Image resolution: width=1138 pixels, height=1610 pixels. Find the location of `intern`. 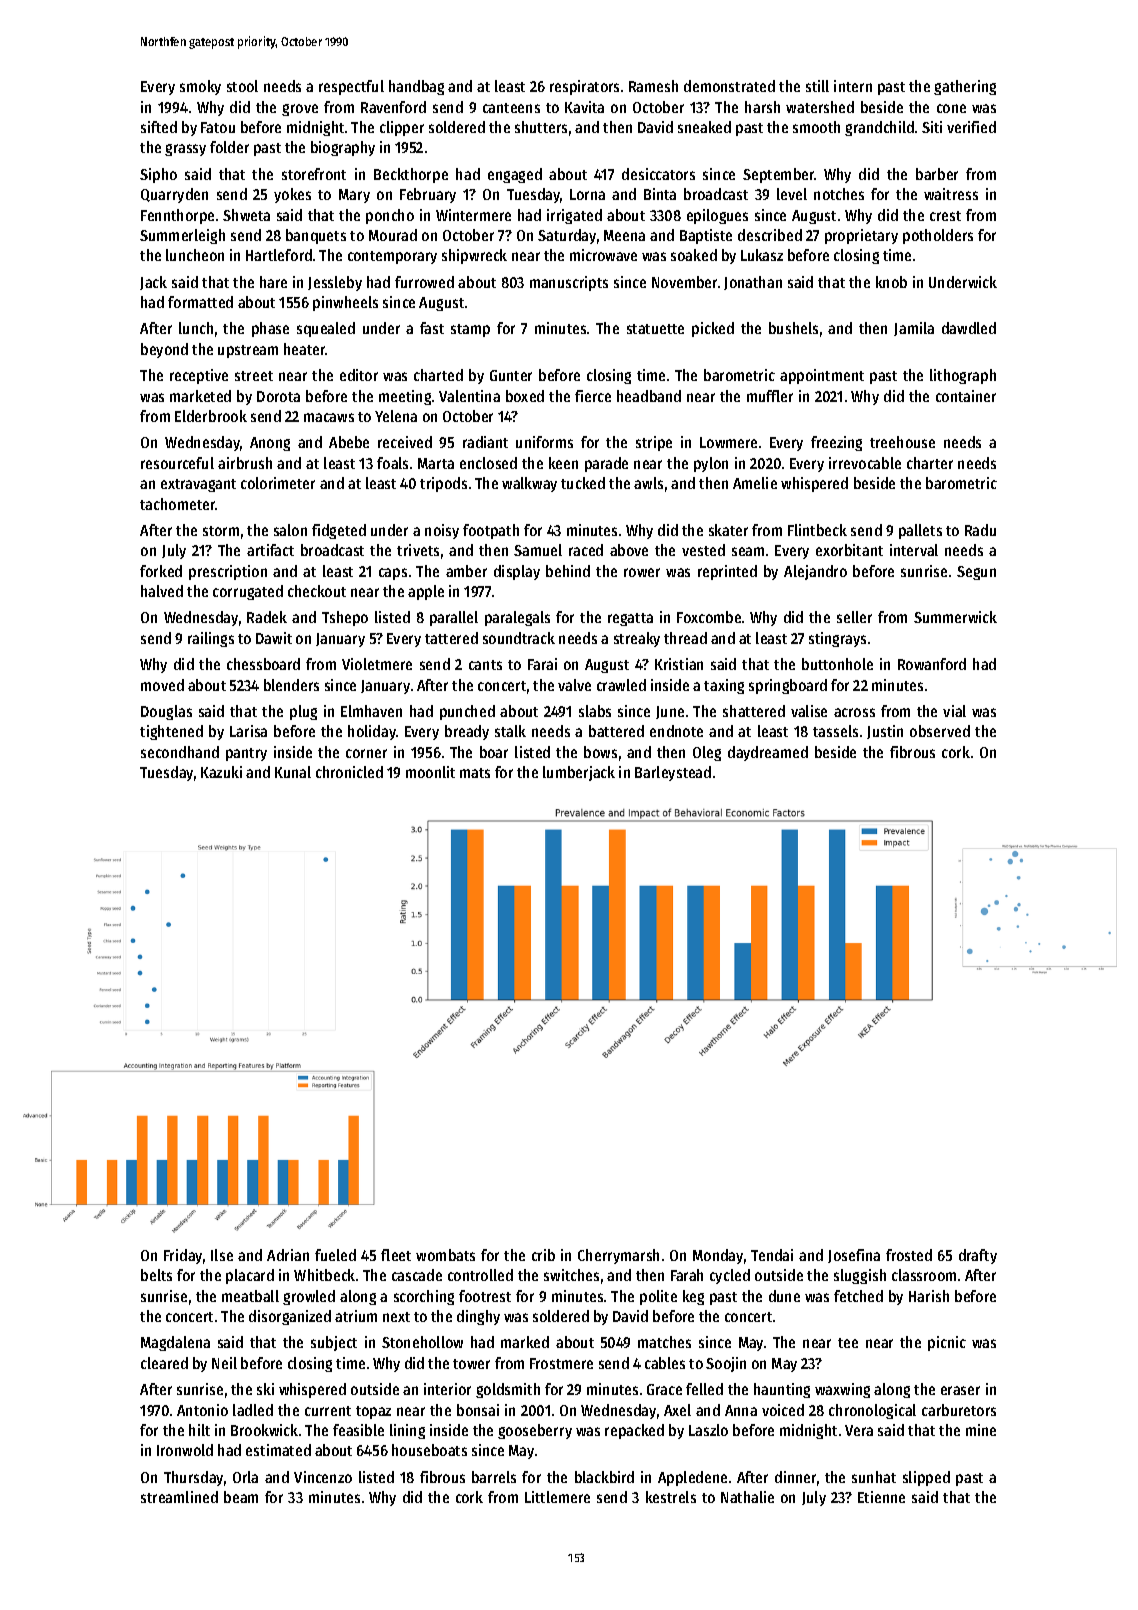

intern is located at coordinates (853, 86).
